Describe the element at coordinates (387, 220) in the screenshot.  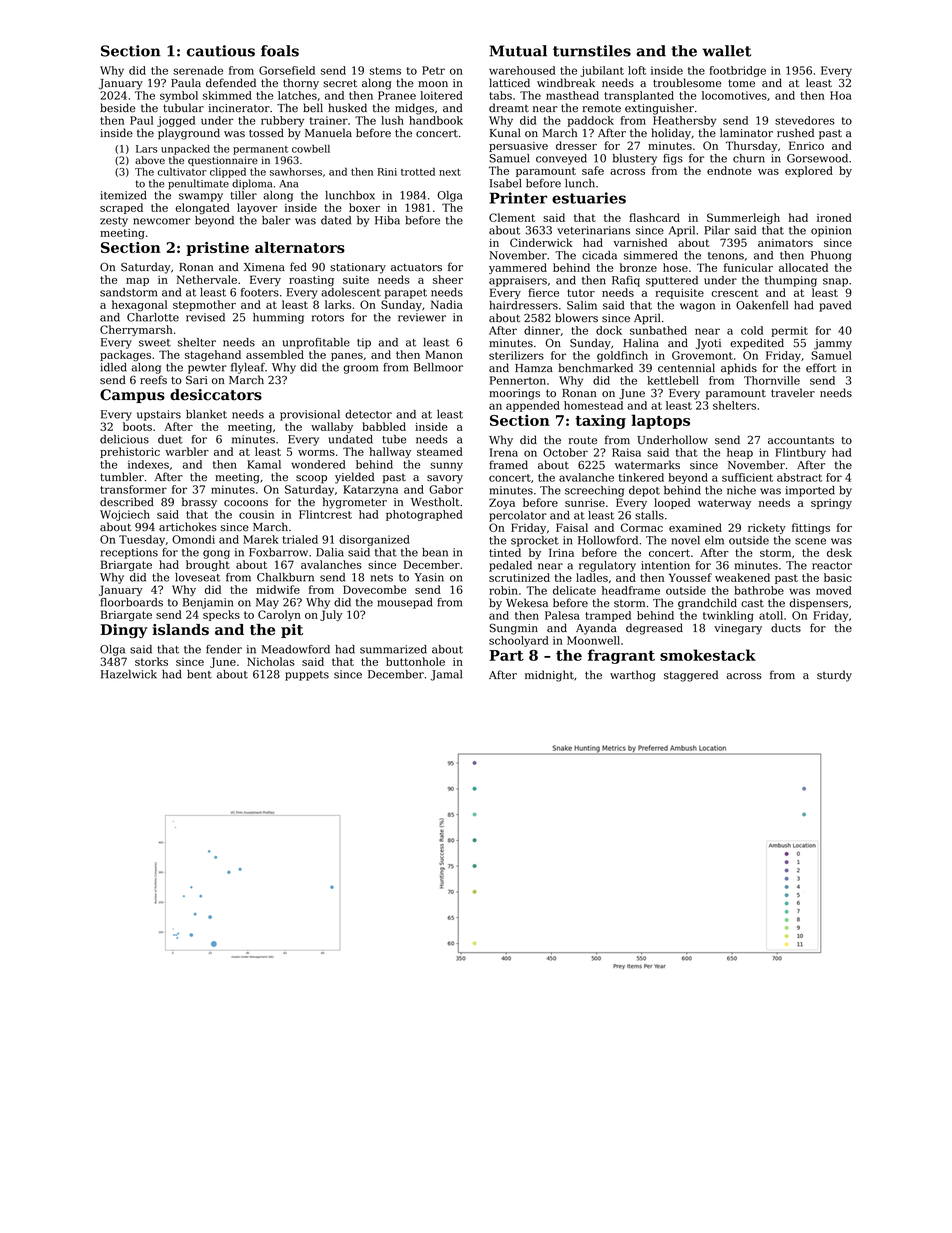
I see `Hiba` at that location.
